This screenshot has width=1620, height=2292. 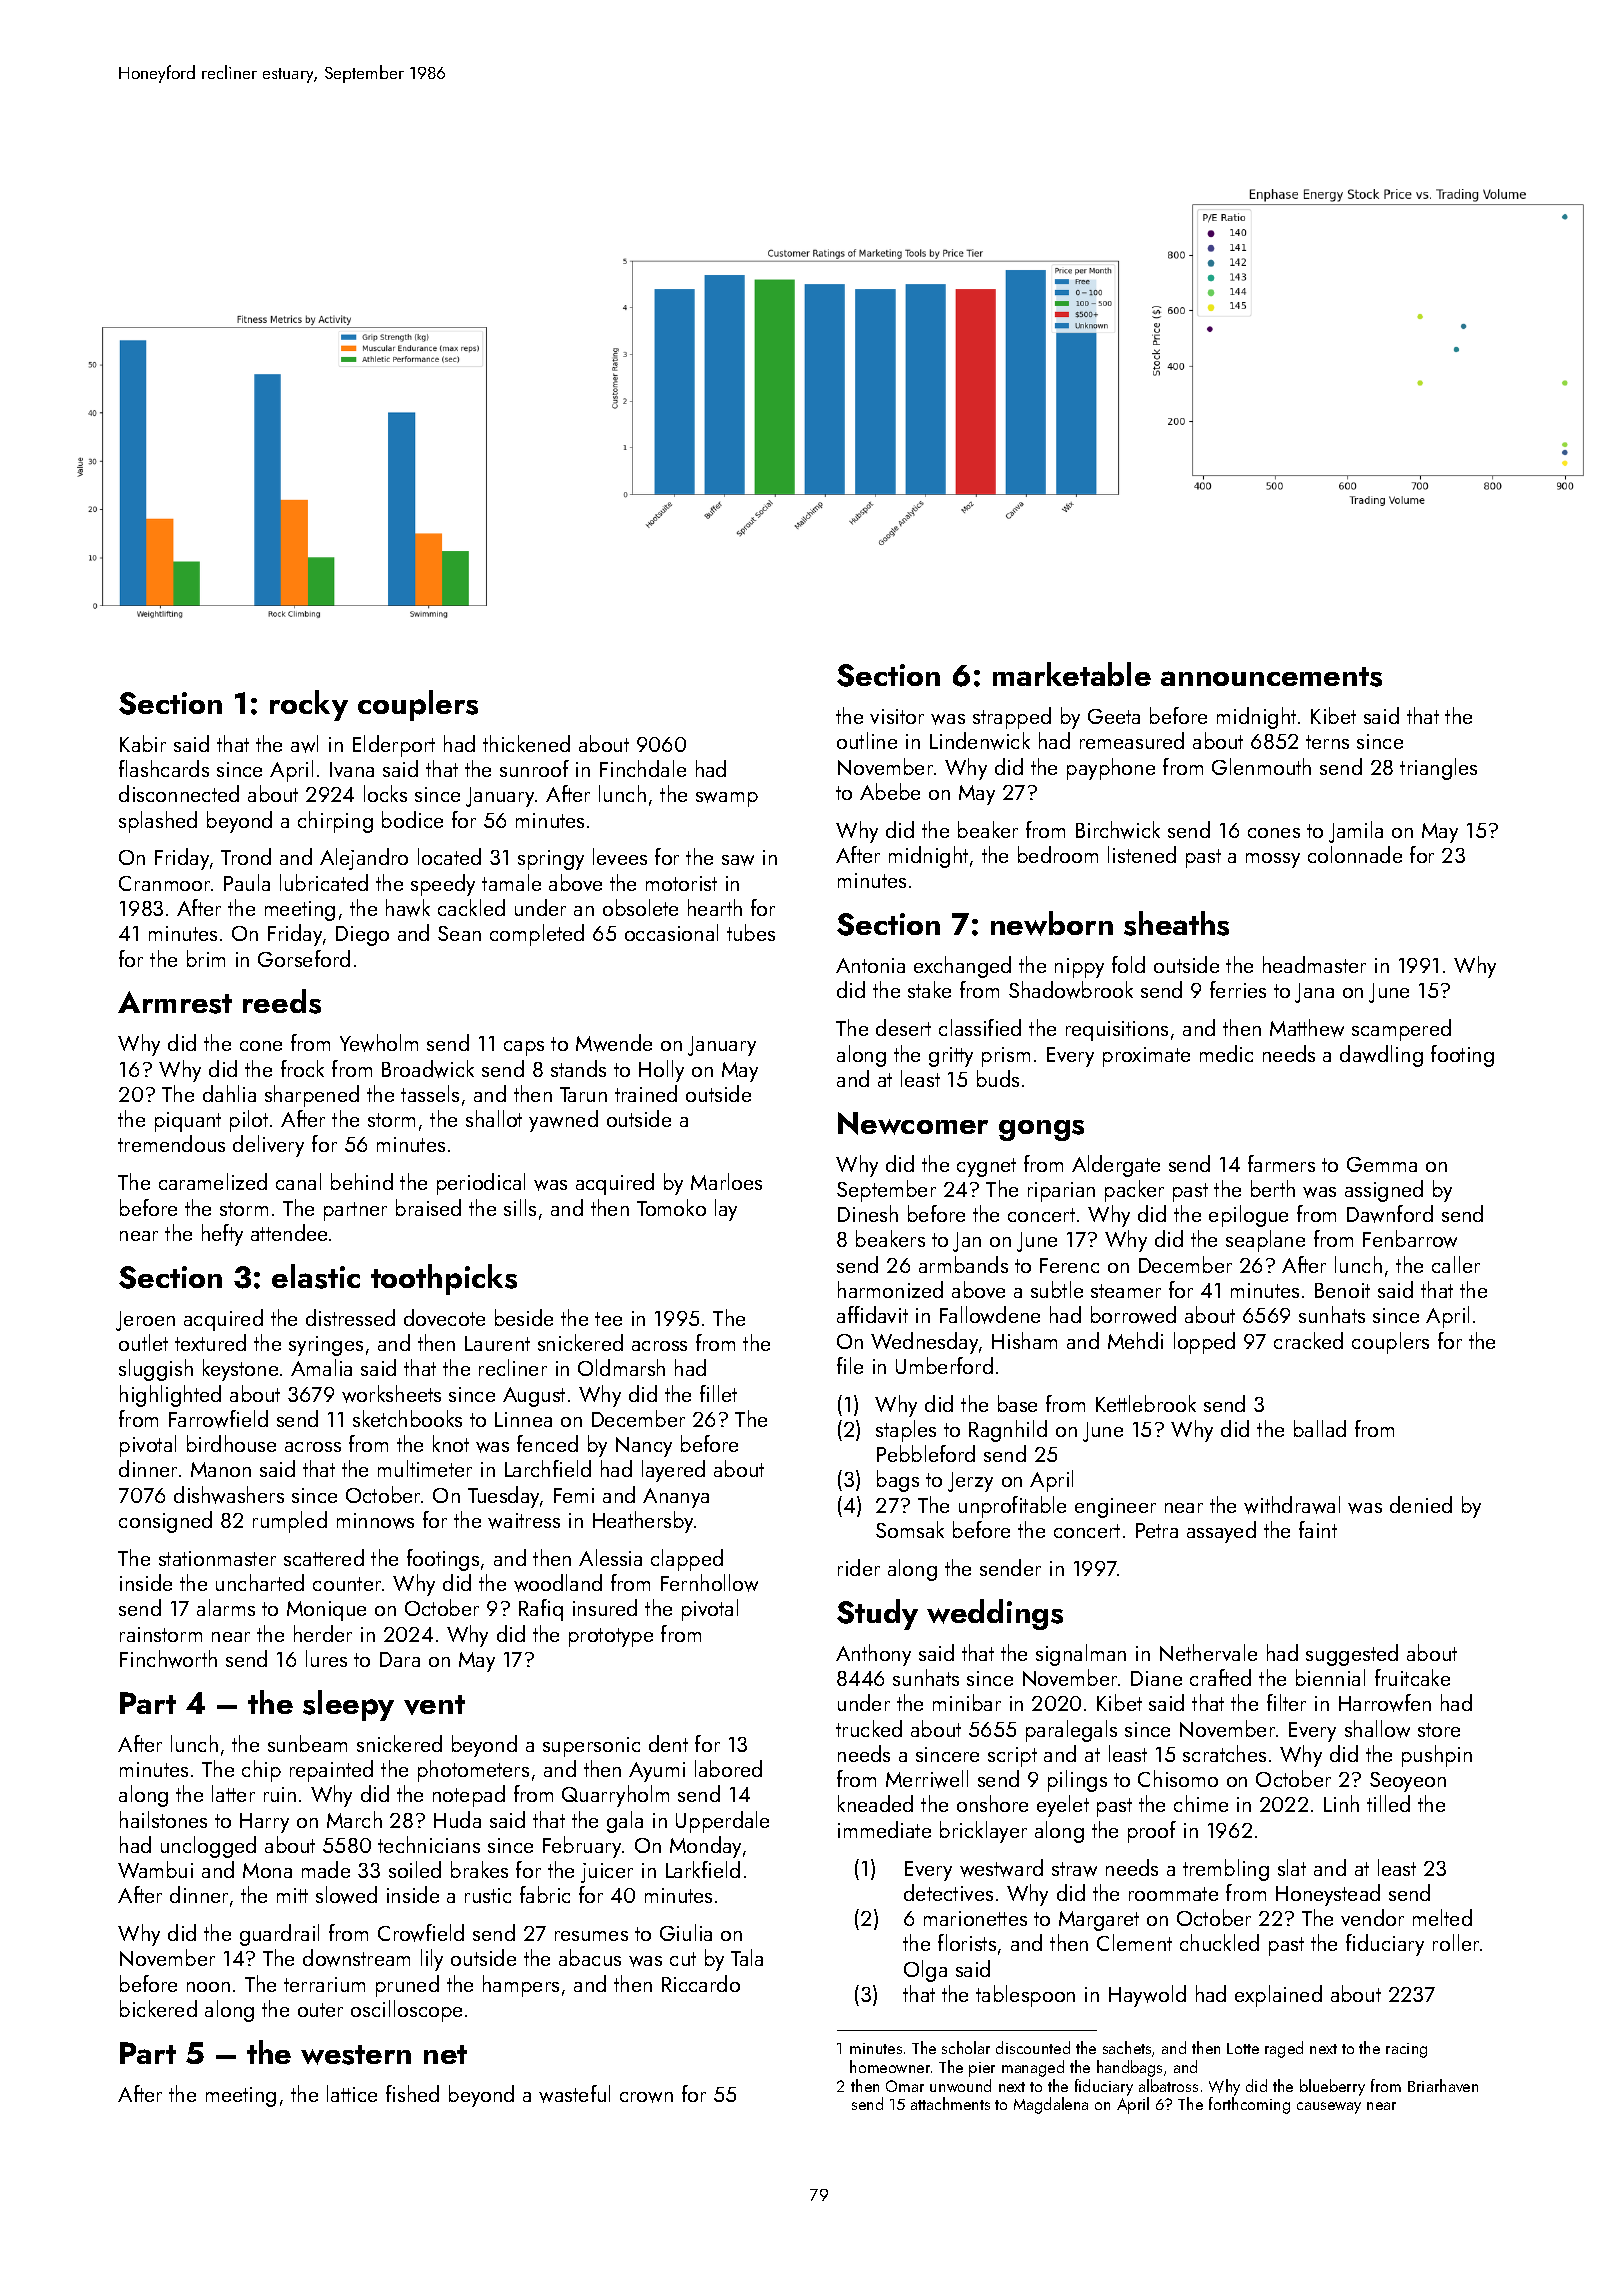 I want to click on thickened, so click(x=526, y=743).
